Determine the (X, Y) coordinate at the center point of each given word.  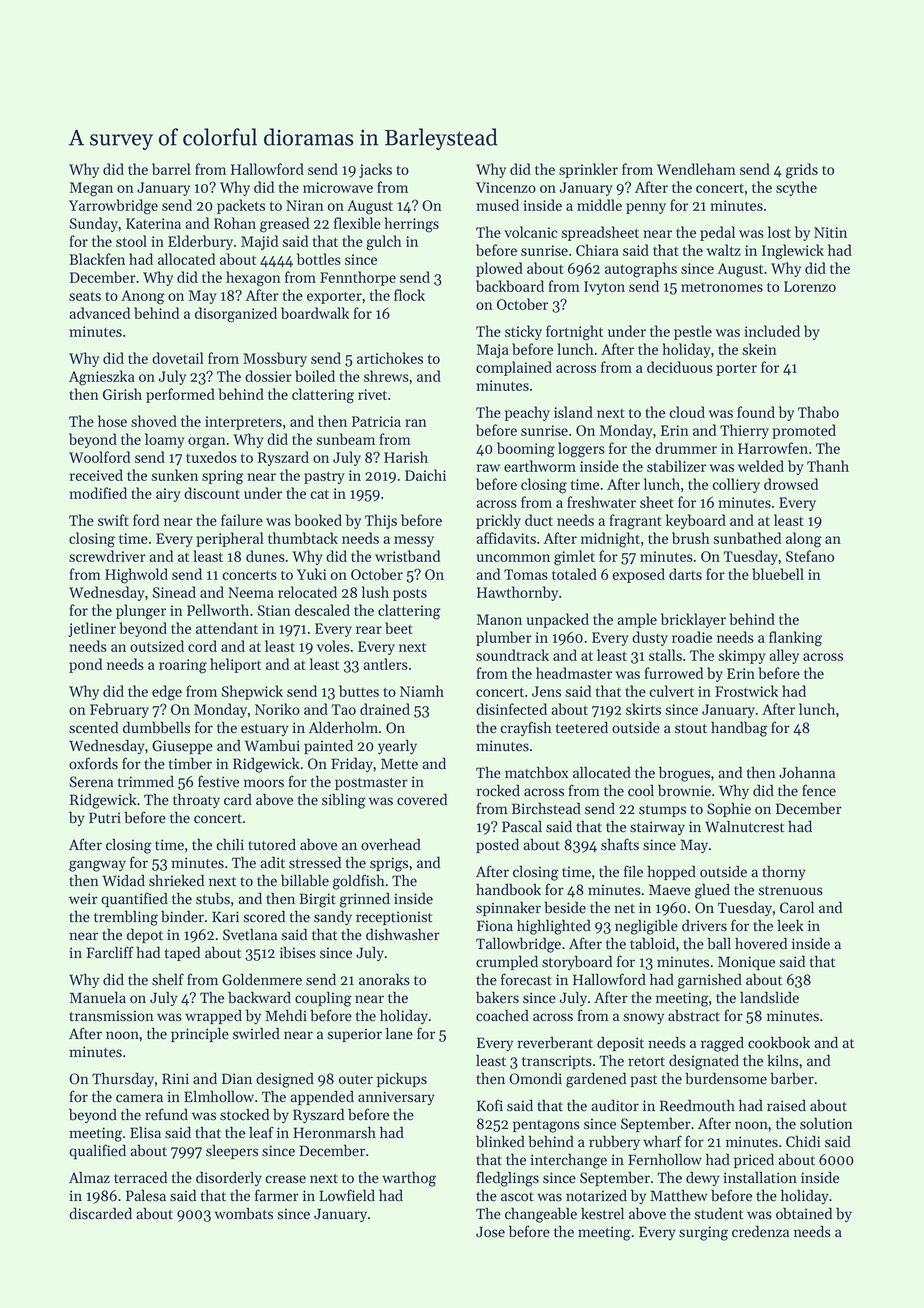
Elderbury (200, 242)
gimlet (574, 558)
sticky (523, 332)
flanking (795, 639)
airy (168, 495)
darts (685, 574)
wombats (244, 1213)
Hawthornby (517, 593)
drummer (686, 448)
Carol (797, 907)
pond (85, 665)
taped (182, 953)
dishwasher (403, 934)
